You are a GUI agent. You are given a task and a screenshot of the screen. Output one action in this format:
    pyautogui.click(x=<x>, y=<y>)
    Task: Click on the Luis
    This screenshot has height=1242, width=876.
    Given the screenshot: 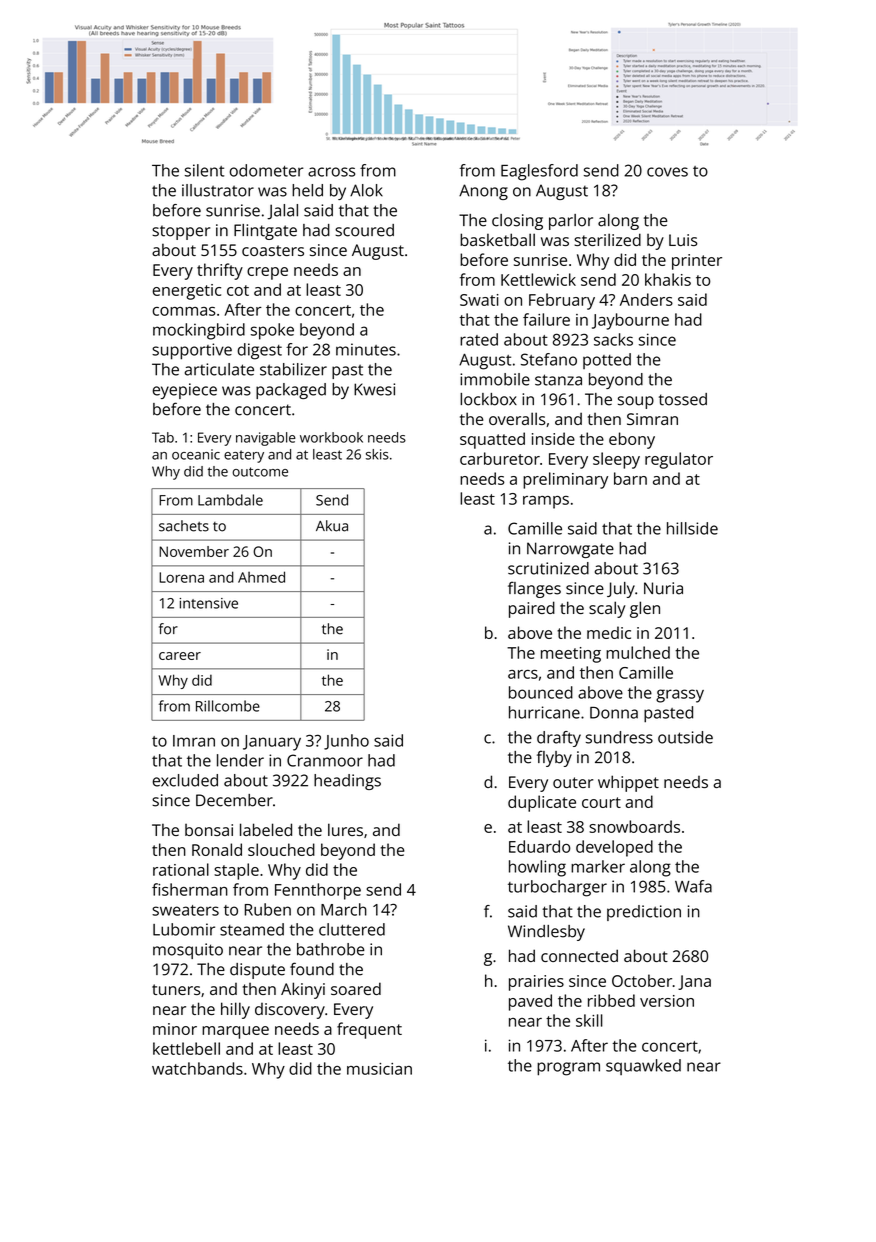 What is the action you would take?
    pyautogui.click(x=683, y=240)
